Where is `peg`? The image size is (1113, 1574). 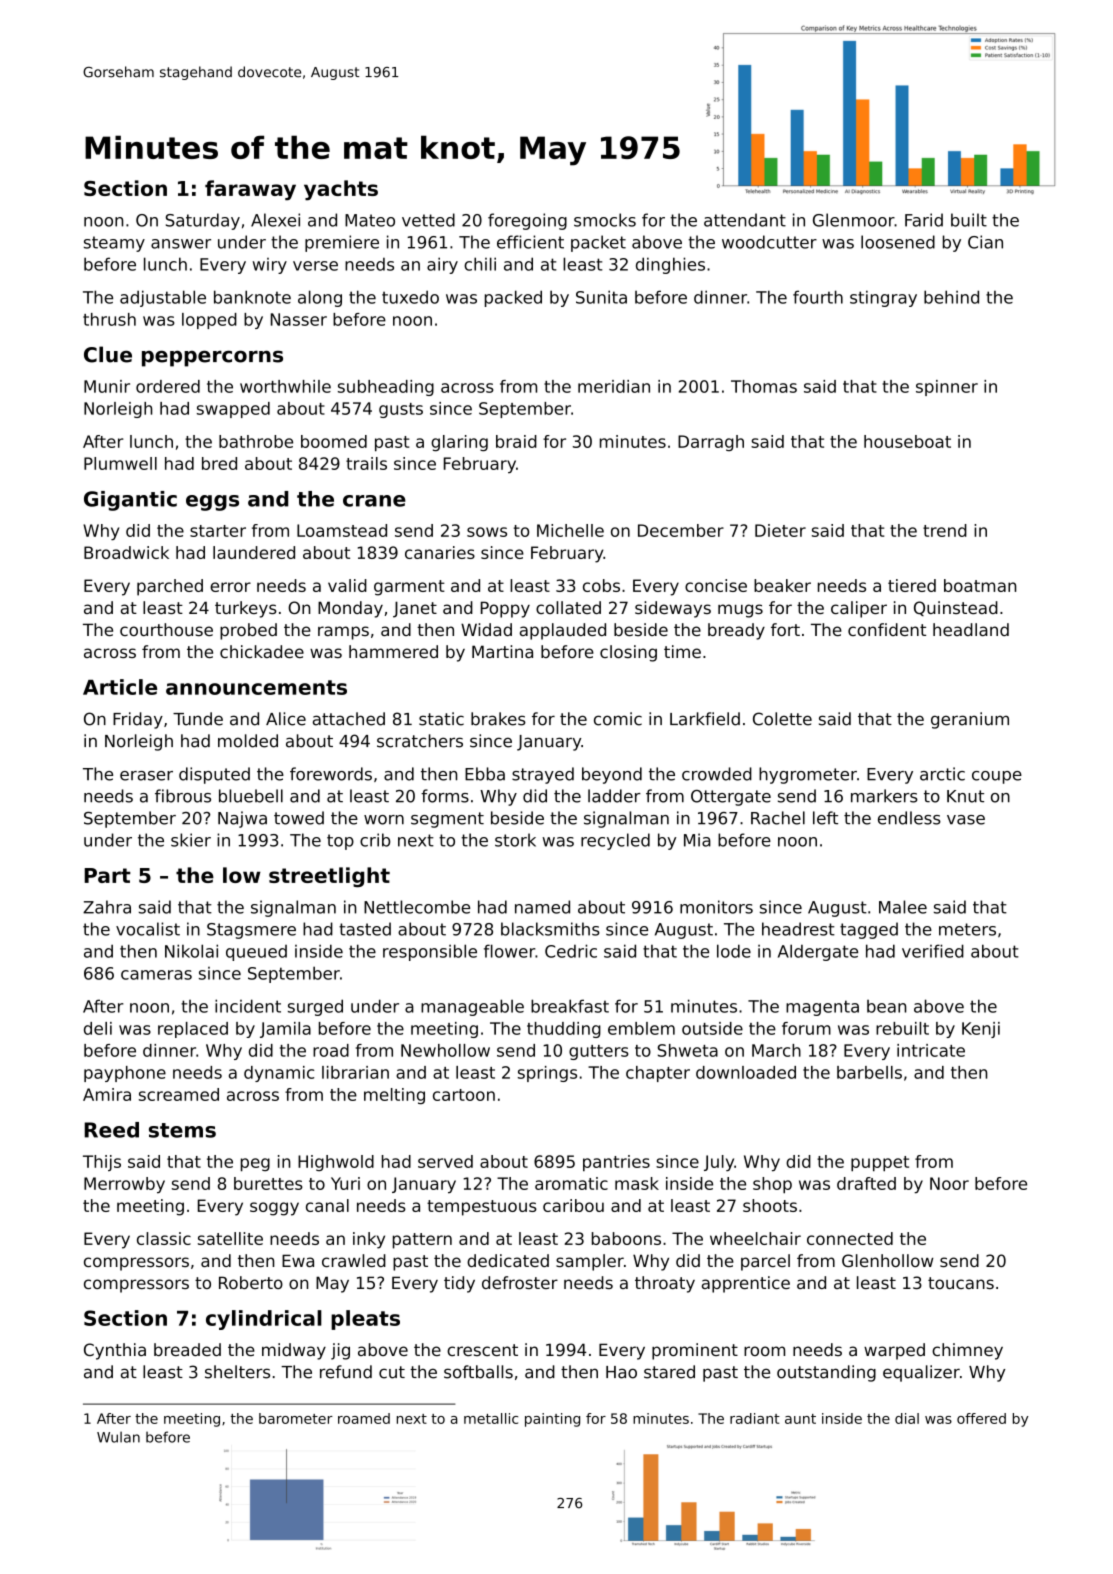 peg is located at coordinates (255, 1165).
